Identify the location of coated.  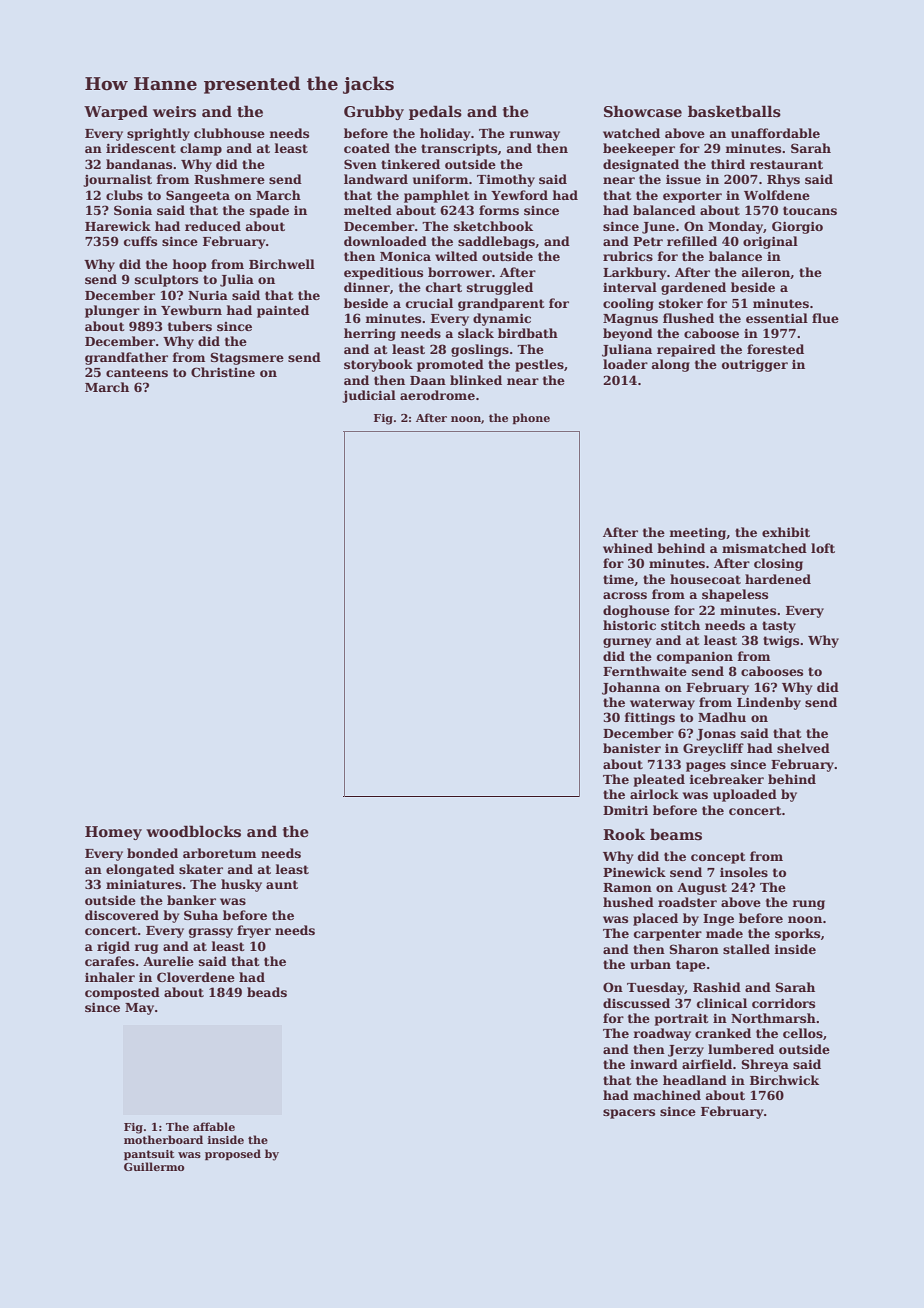
(367, 148).
